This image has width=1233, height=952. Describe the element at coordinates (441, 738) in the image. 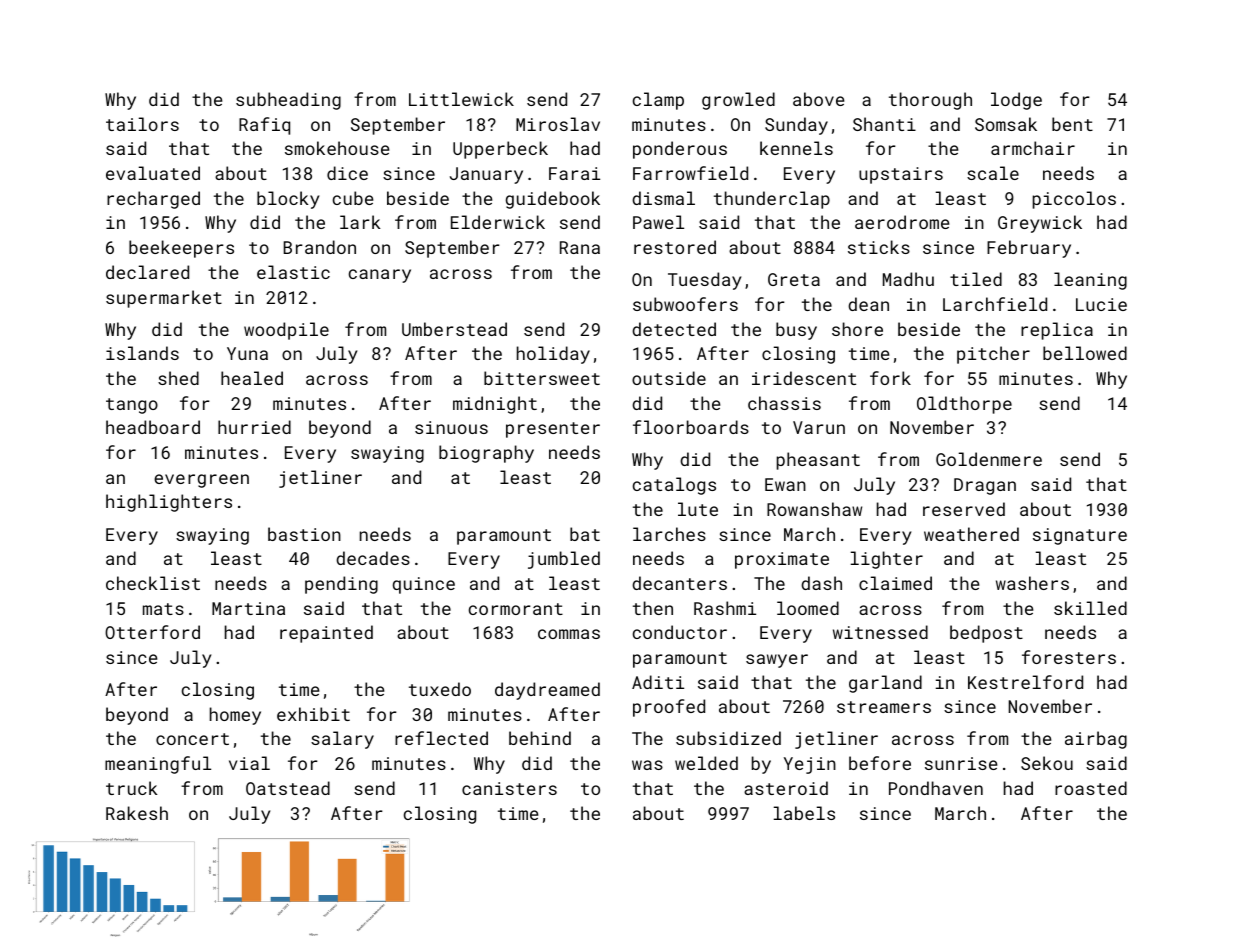

I see `reflected` at that location.
